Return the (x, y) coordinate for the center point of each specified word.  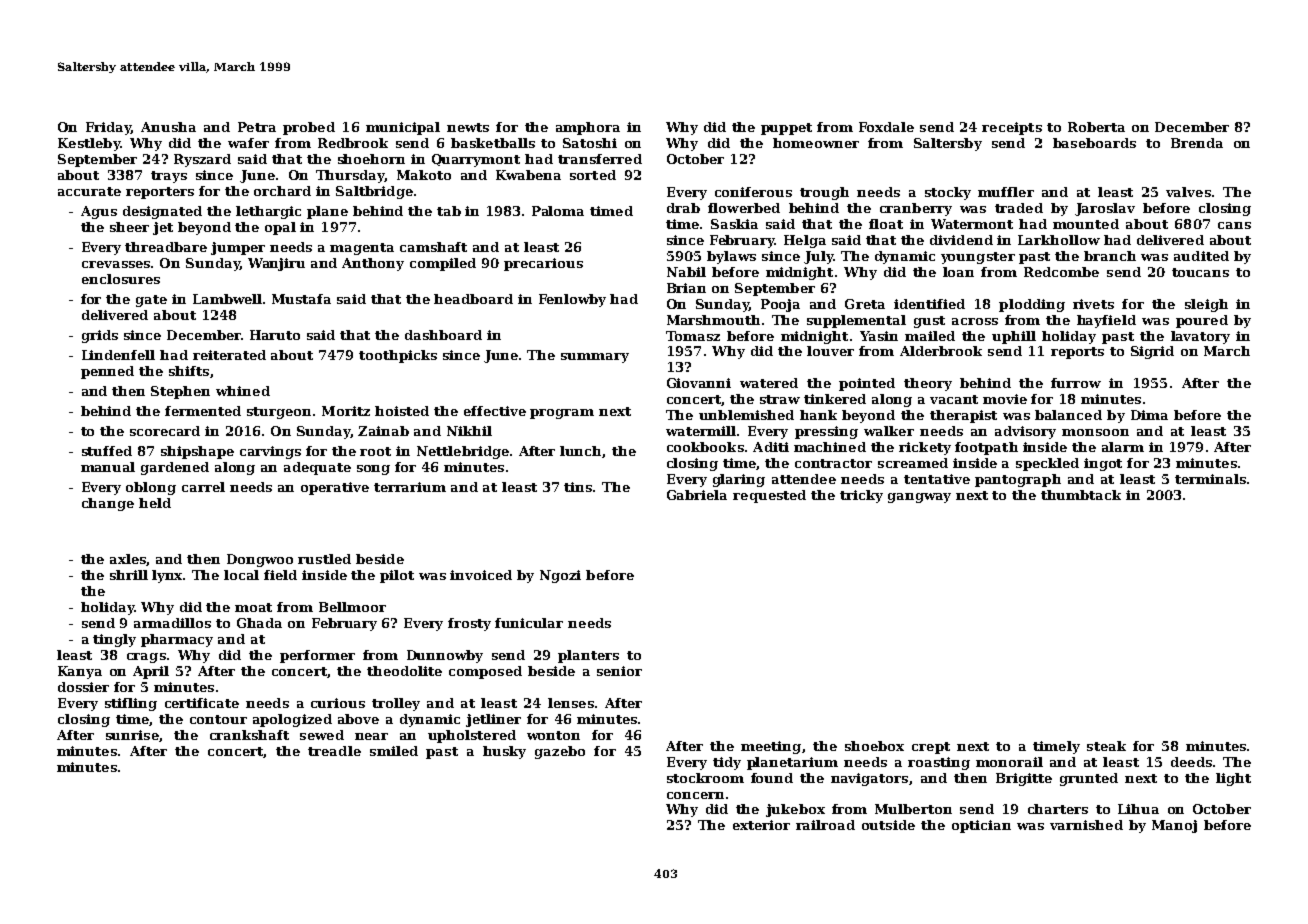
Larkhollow (1059, 240)
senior (619, 671)
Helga (805, 241)
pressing (826, 432)
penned (107, 372)
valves (1188, 192)
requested (769, 496)
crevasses (116, 264)
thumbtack (1081, 495)
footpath (986, 448)
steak (1106, 746)
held (155, 503)
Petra (257, 127)
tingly (114, 640)
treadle (334, 751)
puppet (786, 129)
